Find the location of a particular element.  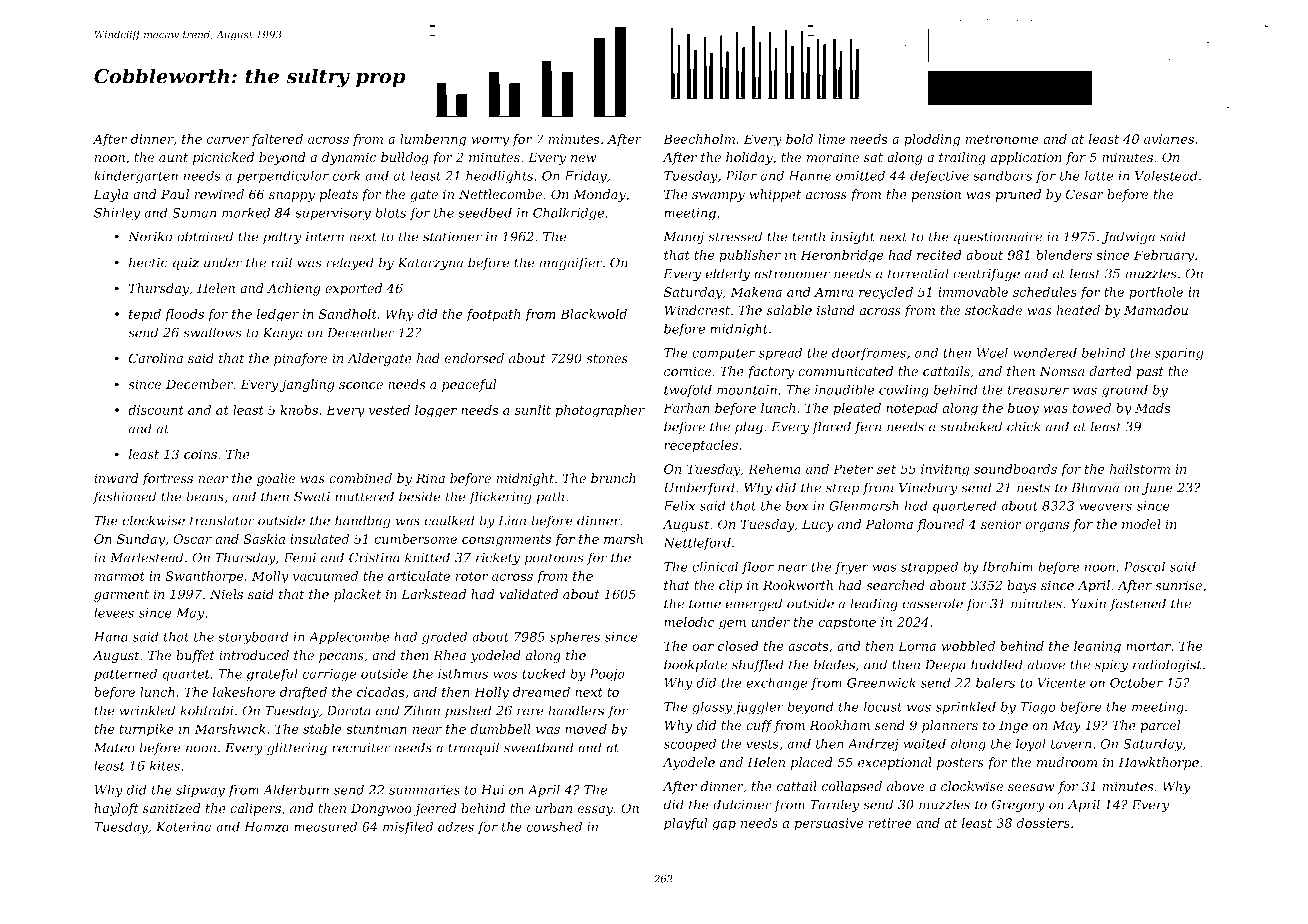

elderly is located at coordinates (727, 274).
